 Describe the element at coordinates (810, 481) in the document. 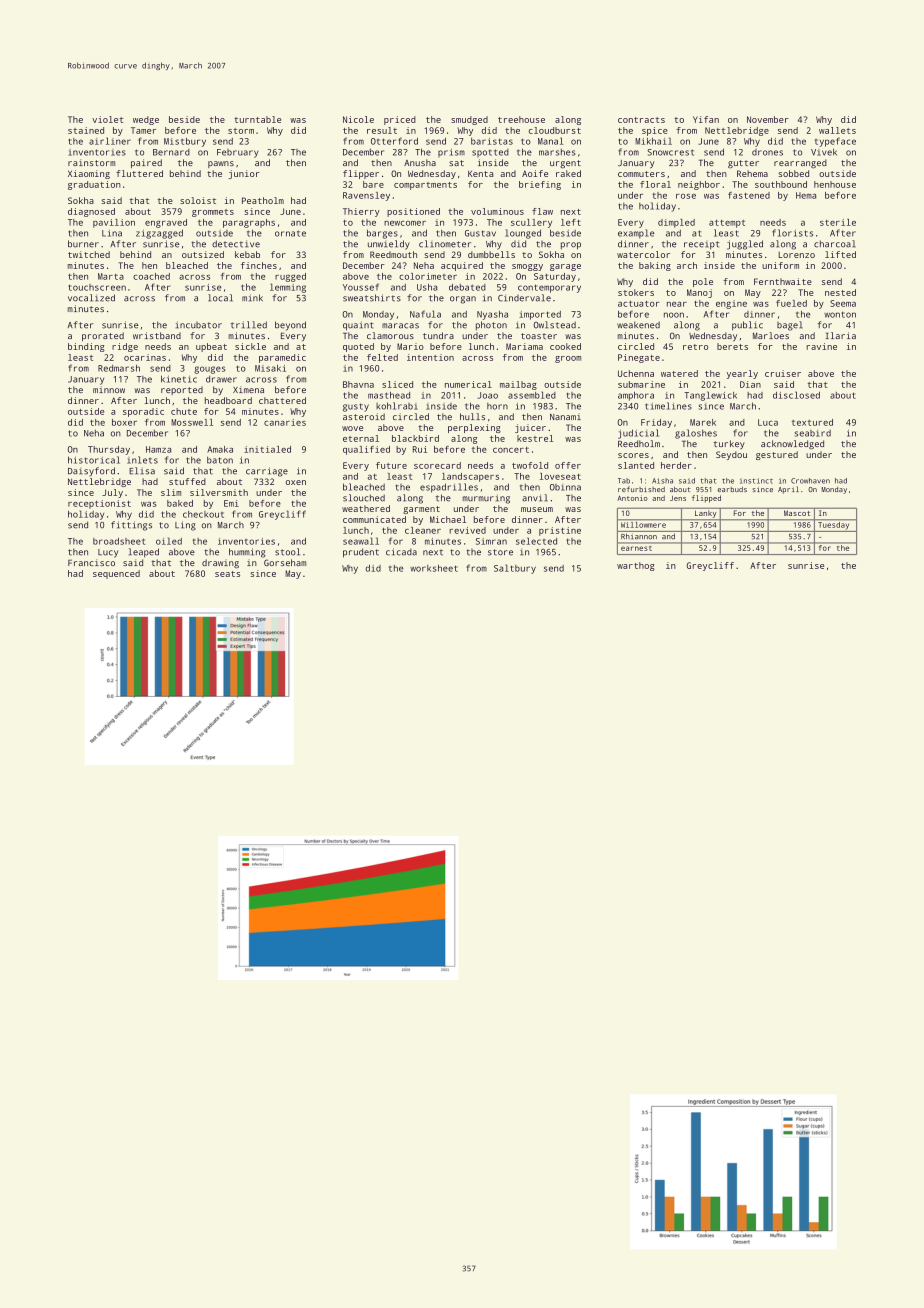

I see `Crowhaven` at that location.
